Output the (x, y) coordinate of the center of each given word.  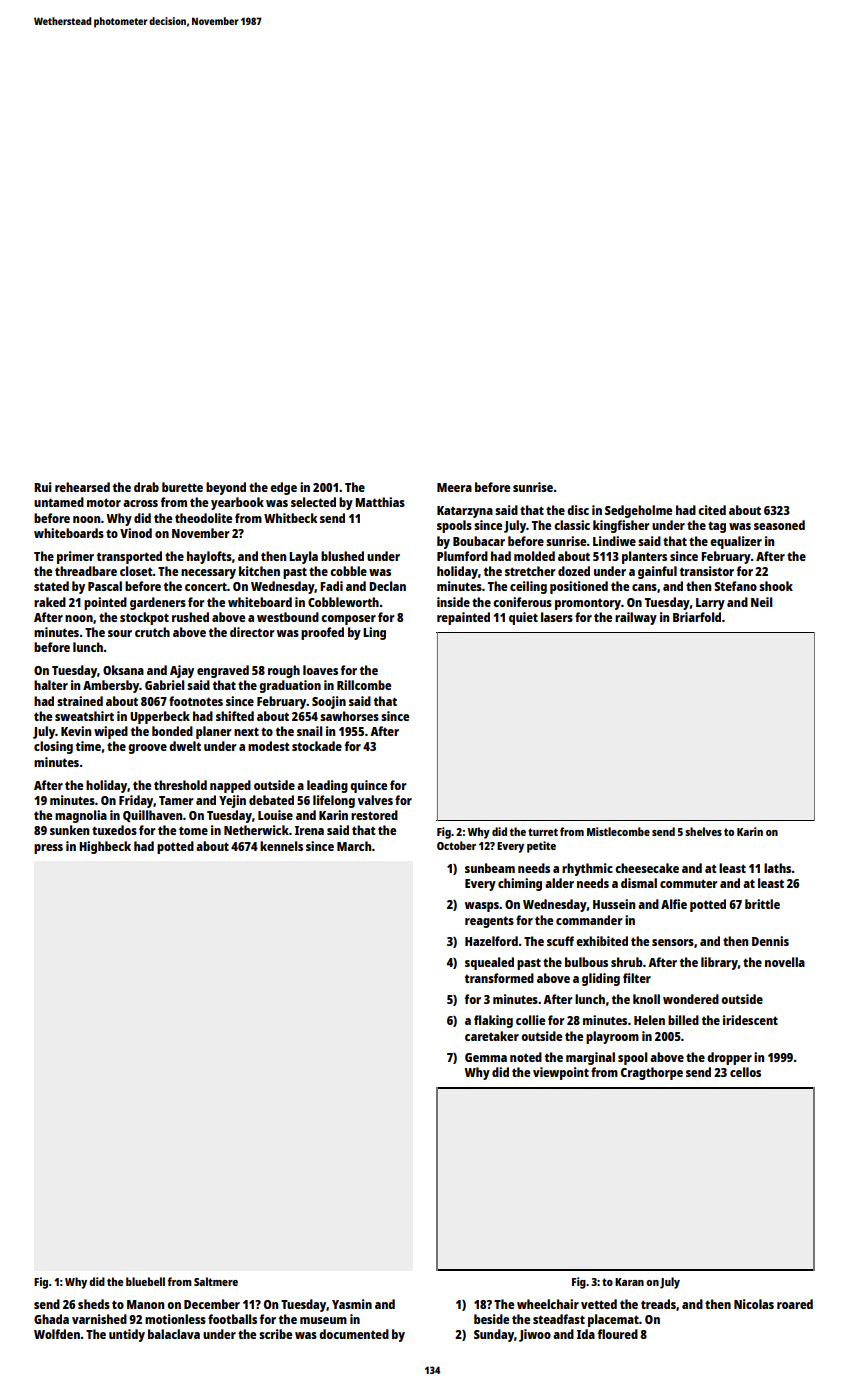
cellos (745, 1072)
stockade (317, 746)
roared (795, 1304)
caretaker (492, 1036)
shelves (703, 831)
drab (146, 487)
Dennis (770, 941)
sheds (94, 1304)
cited (712, 510)
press (48, 849)
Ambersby (111, 686)
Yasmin (352, 1304)
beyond (226, 488)
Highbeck (105, 847)
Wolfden (57, 1334)
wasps (482, 907)
